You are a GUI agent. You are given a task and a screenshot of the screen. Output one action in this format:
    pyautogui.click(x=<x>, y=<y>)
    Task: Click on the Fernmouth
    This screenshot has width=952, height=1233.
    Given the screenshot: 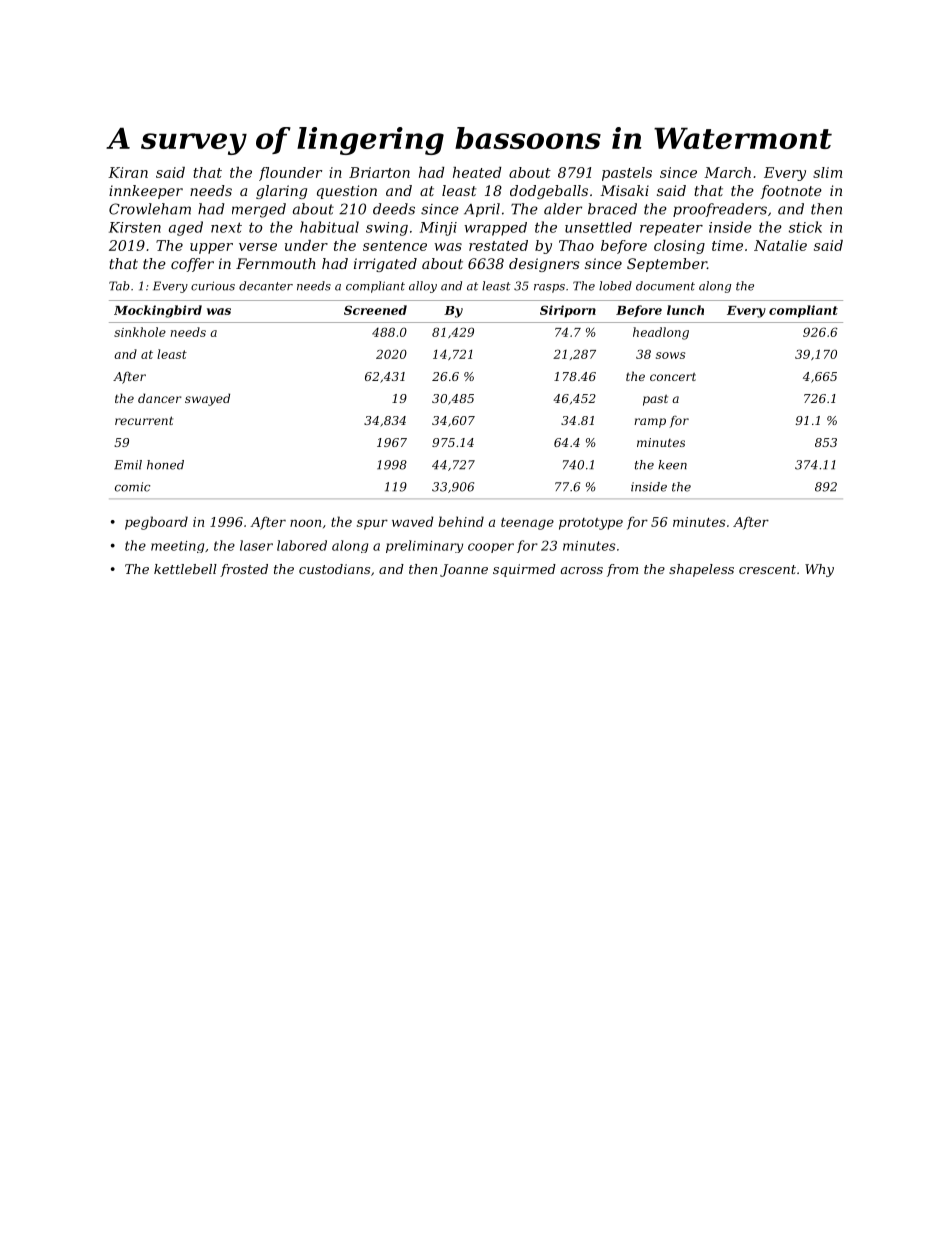 What is the action you would take?
    pyautogui.click(x=276, y=263)
